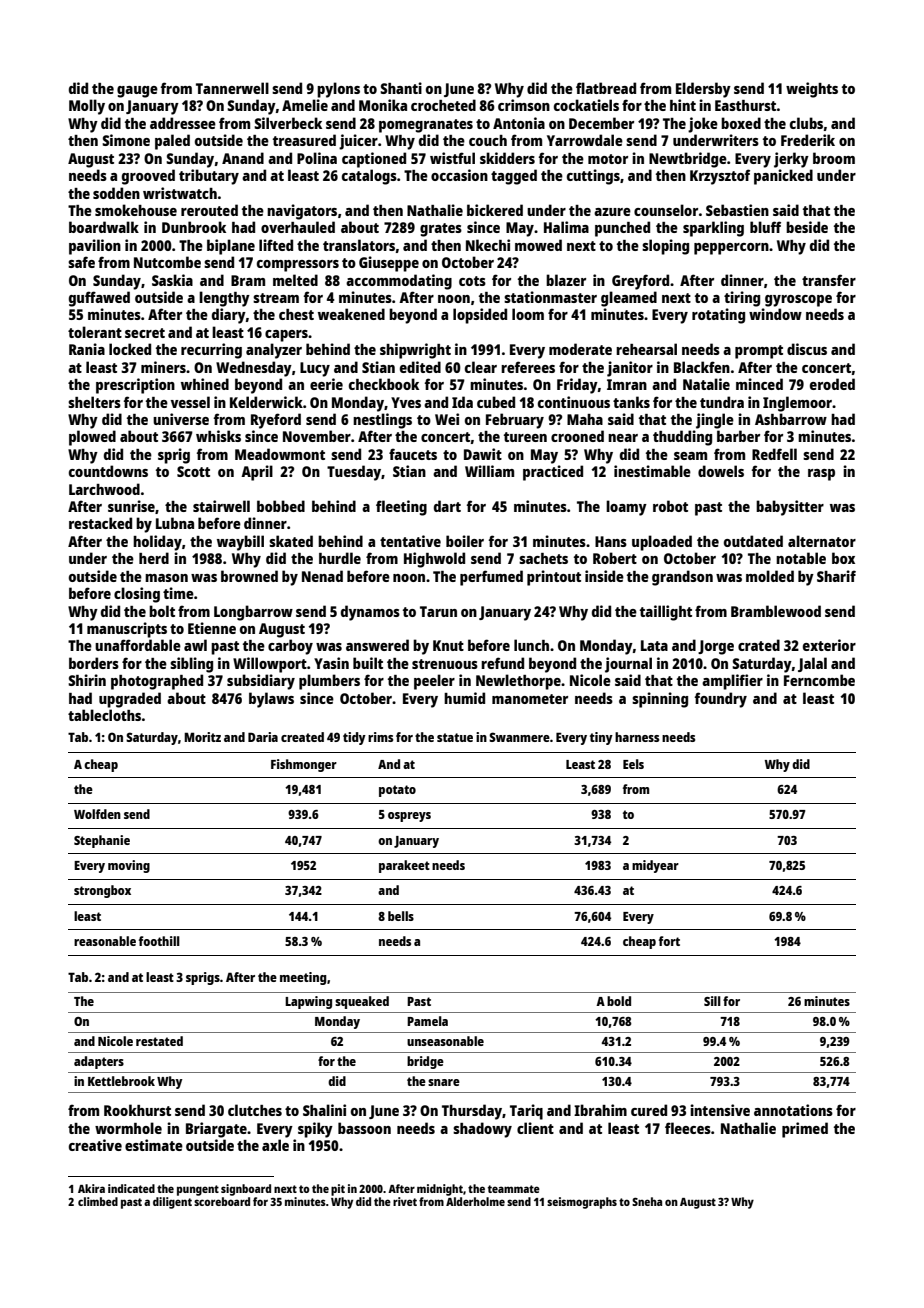 This document has width=924, height=1308. What do you see at coordinates (232, 88) in the document?
I see `Tannerwell` at bounding box center [232, 88].
